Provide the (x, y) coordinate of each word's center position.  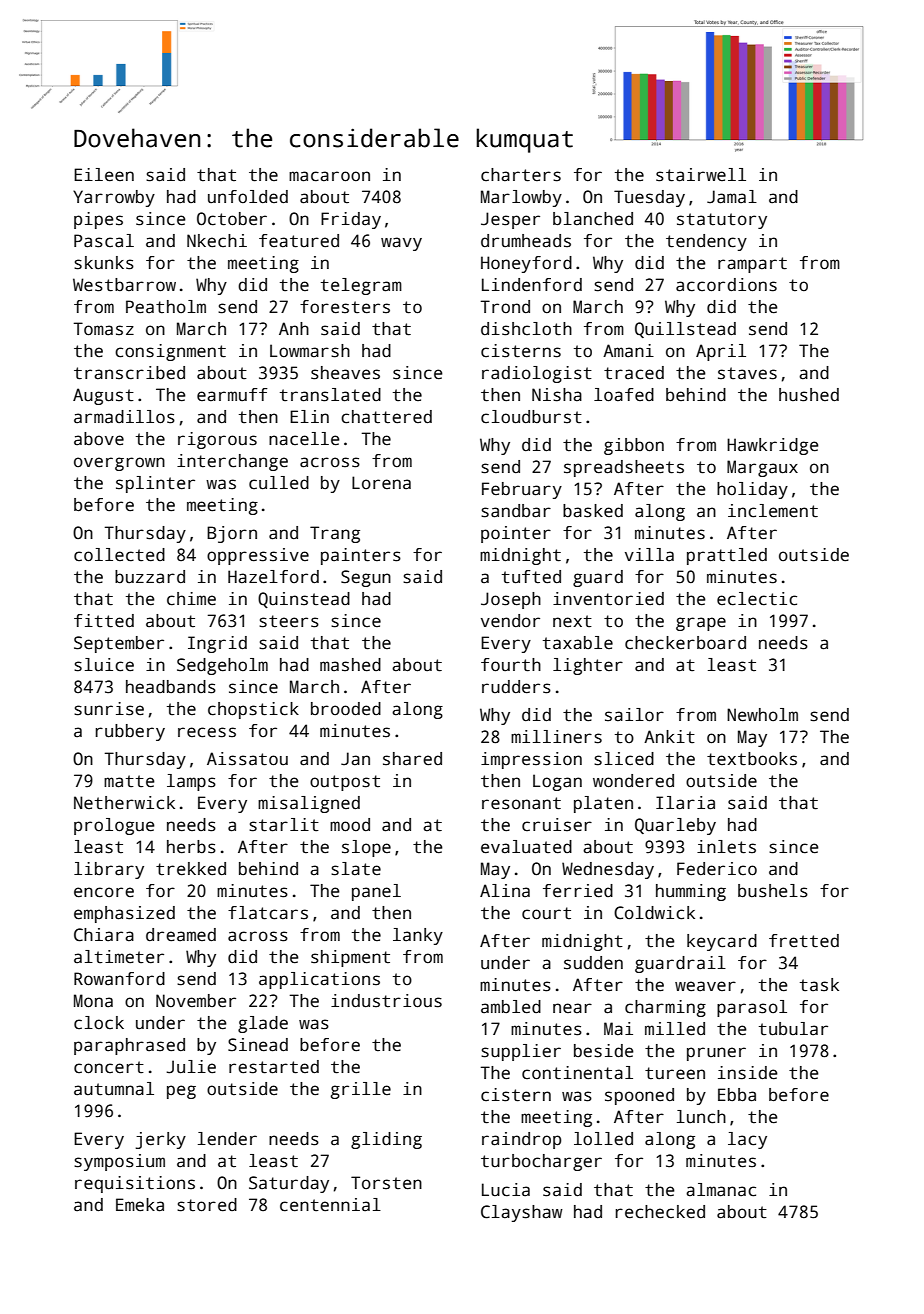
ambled (511, 1007)
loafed (624, 395)
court (546, 913)
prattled (727, 556)
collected (119, 555)
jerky (161, 1140)
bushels (773, 891)
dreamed (181, 935)
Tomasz (104, 329)
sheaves (345, 373)
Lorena (381, 483)
